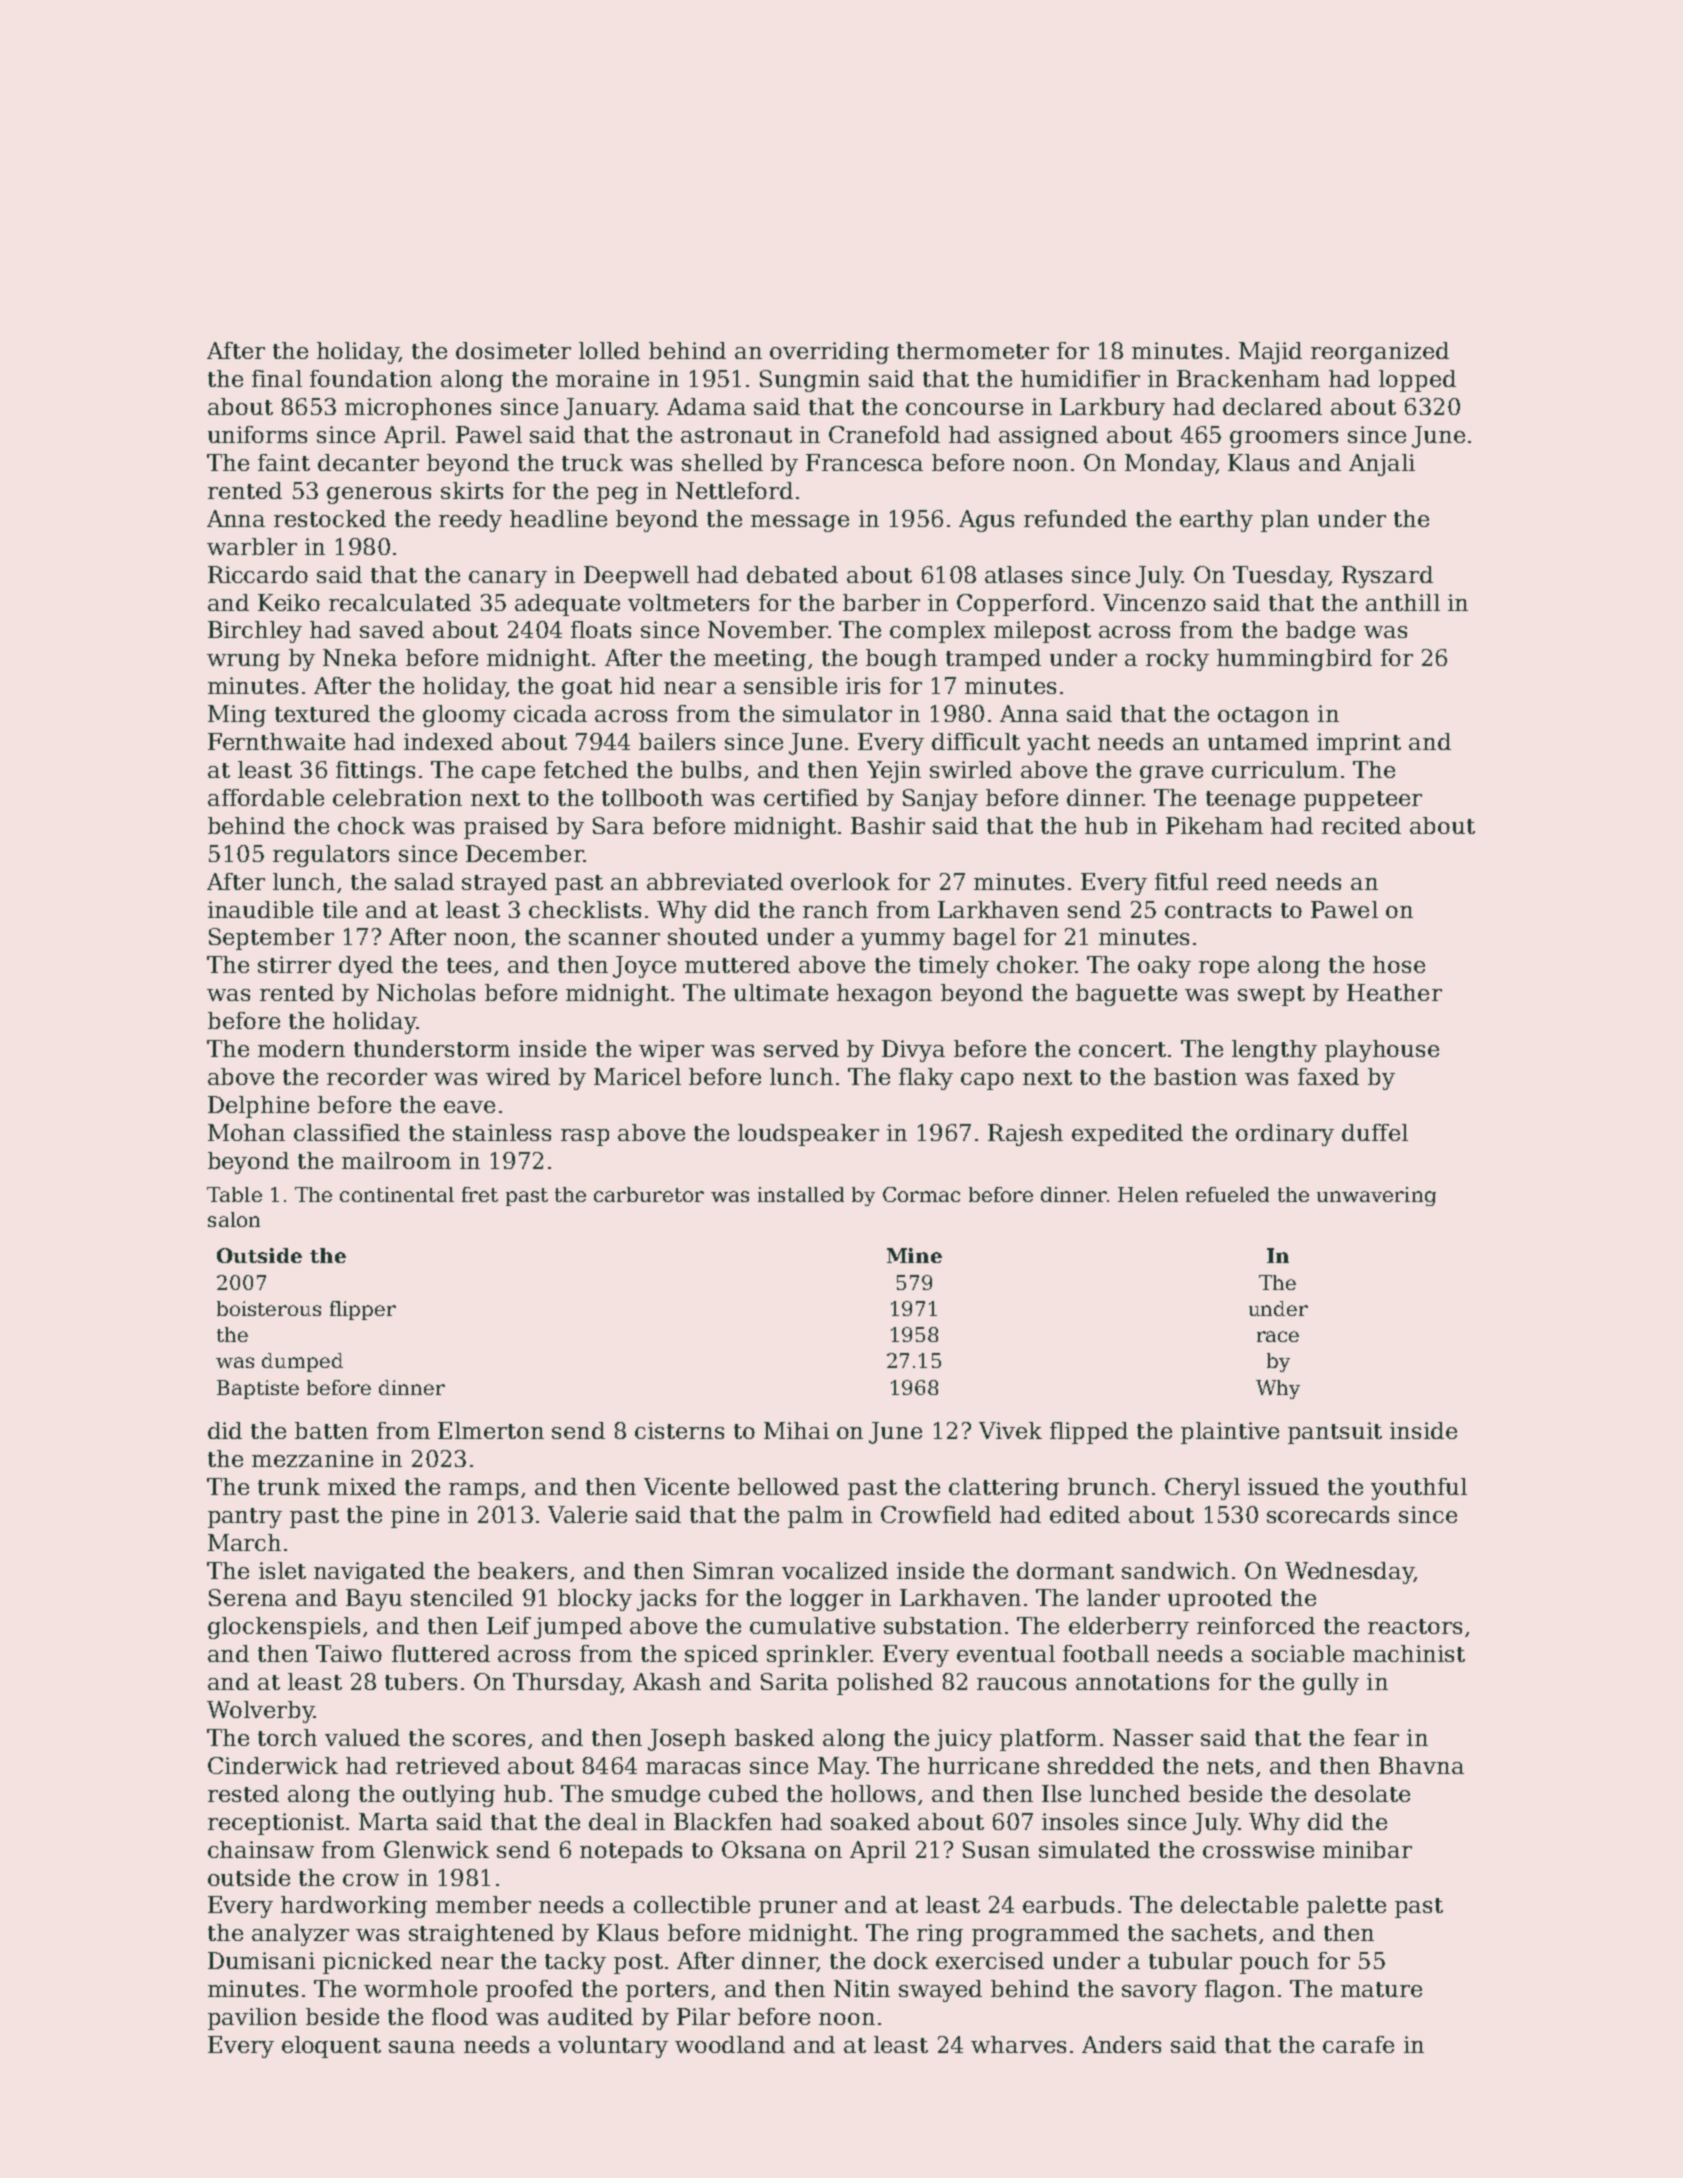 The height and width of the page is (2178, 1683). I want to click on complex, so click(938, 632).
